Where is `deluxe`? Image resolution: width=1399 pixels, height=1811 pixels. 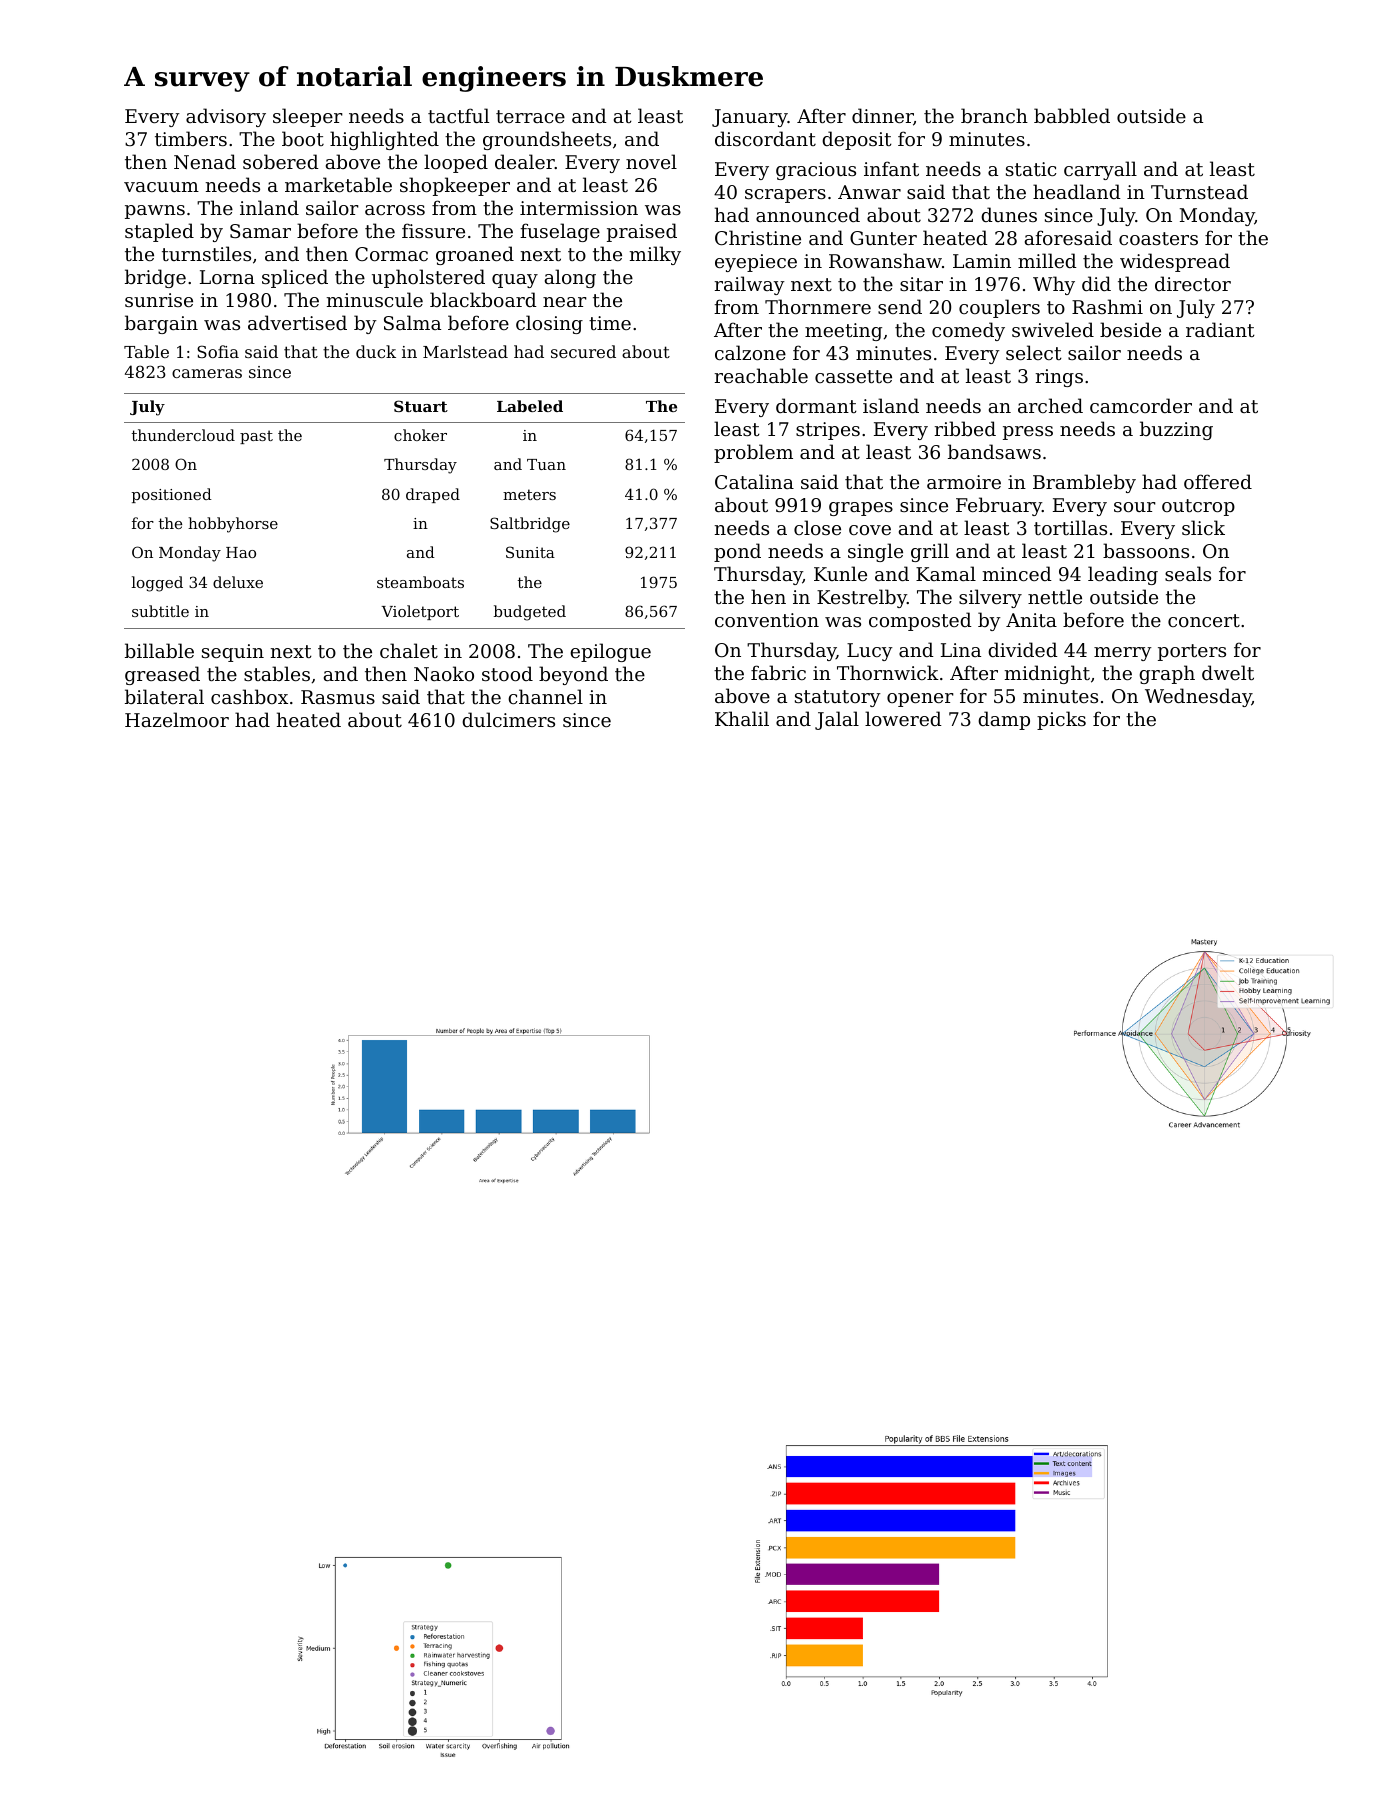 deluxe is located at coordinates (238, 582).
